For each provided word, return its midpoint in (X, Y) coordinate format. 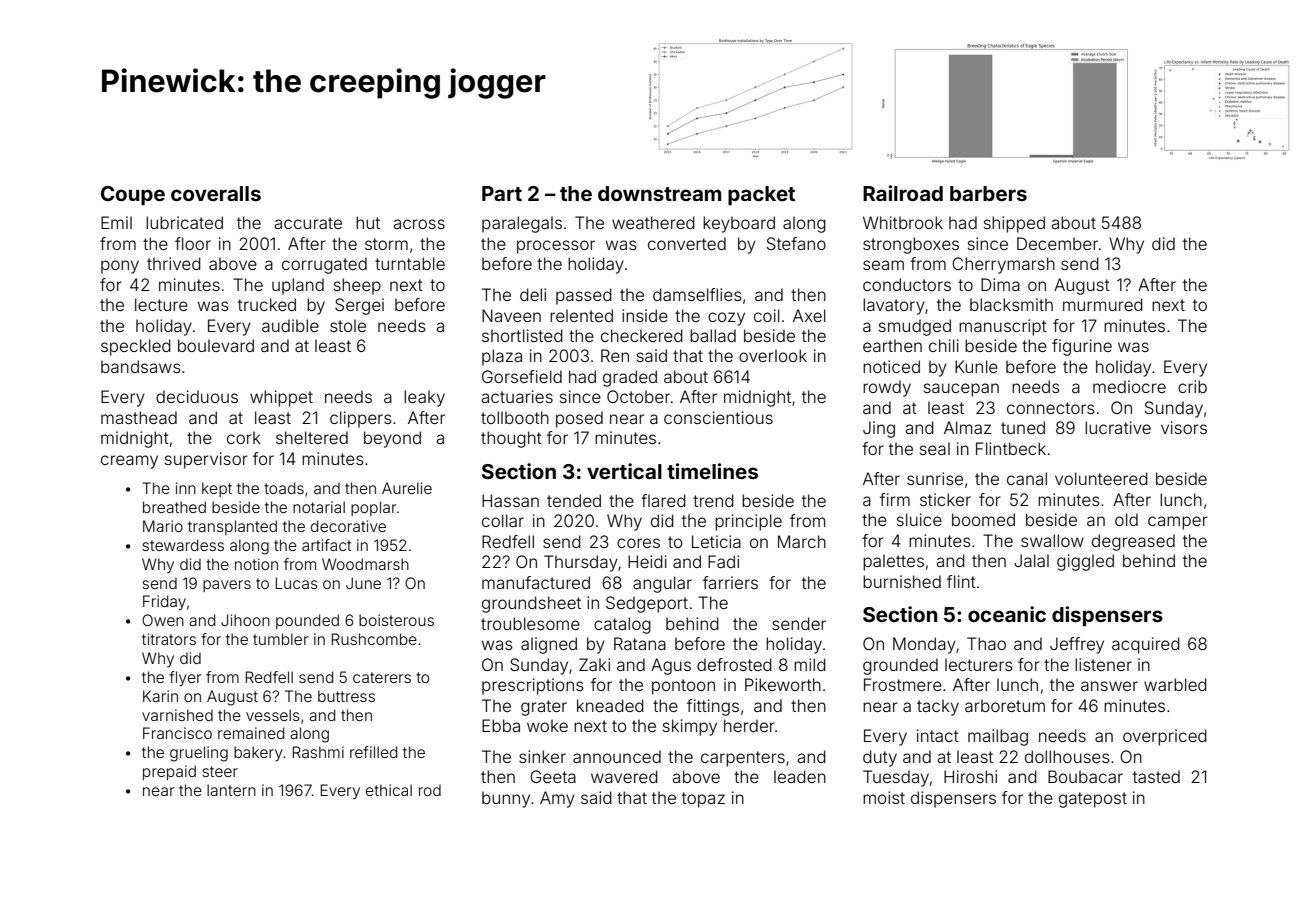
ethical (389, 790)
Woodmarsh (365, 564)
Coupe (133, 195)
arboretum (1005, 705)
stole (348, 325)
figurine (1082, 347)
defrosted (734, 664)
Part (502, 193)
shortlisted (522, 335)
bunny (506, 799)
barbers (988, 193)
